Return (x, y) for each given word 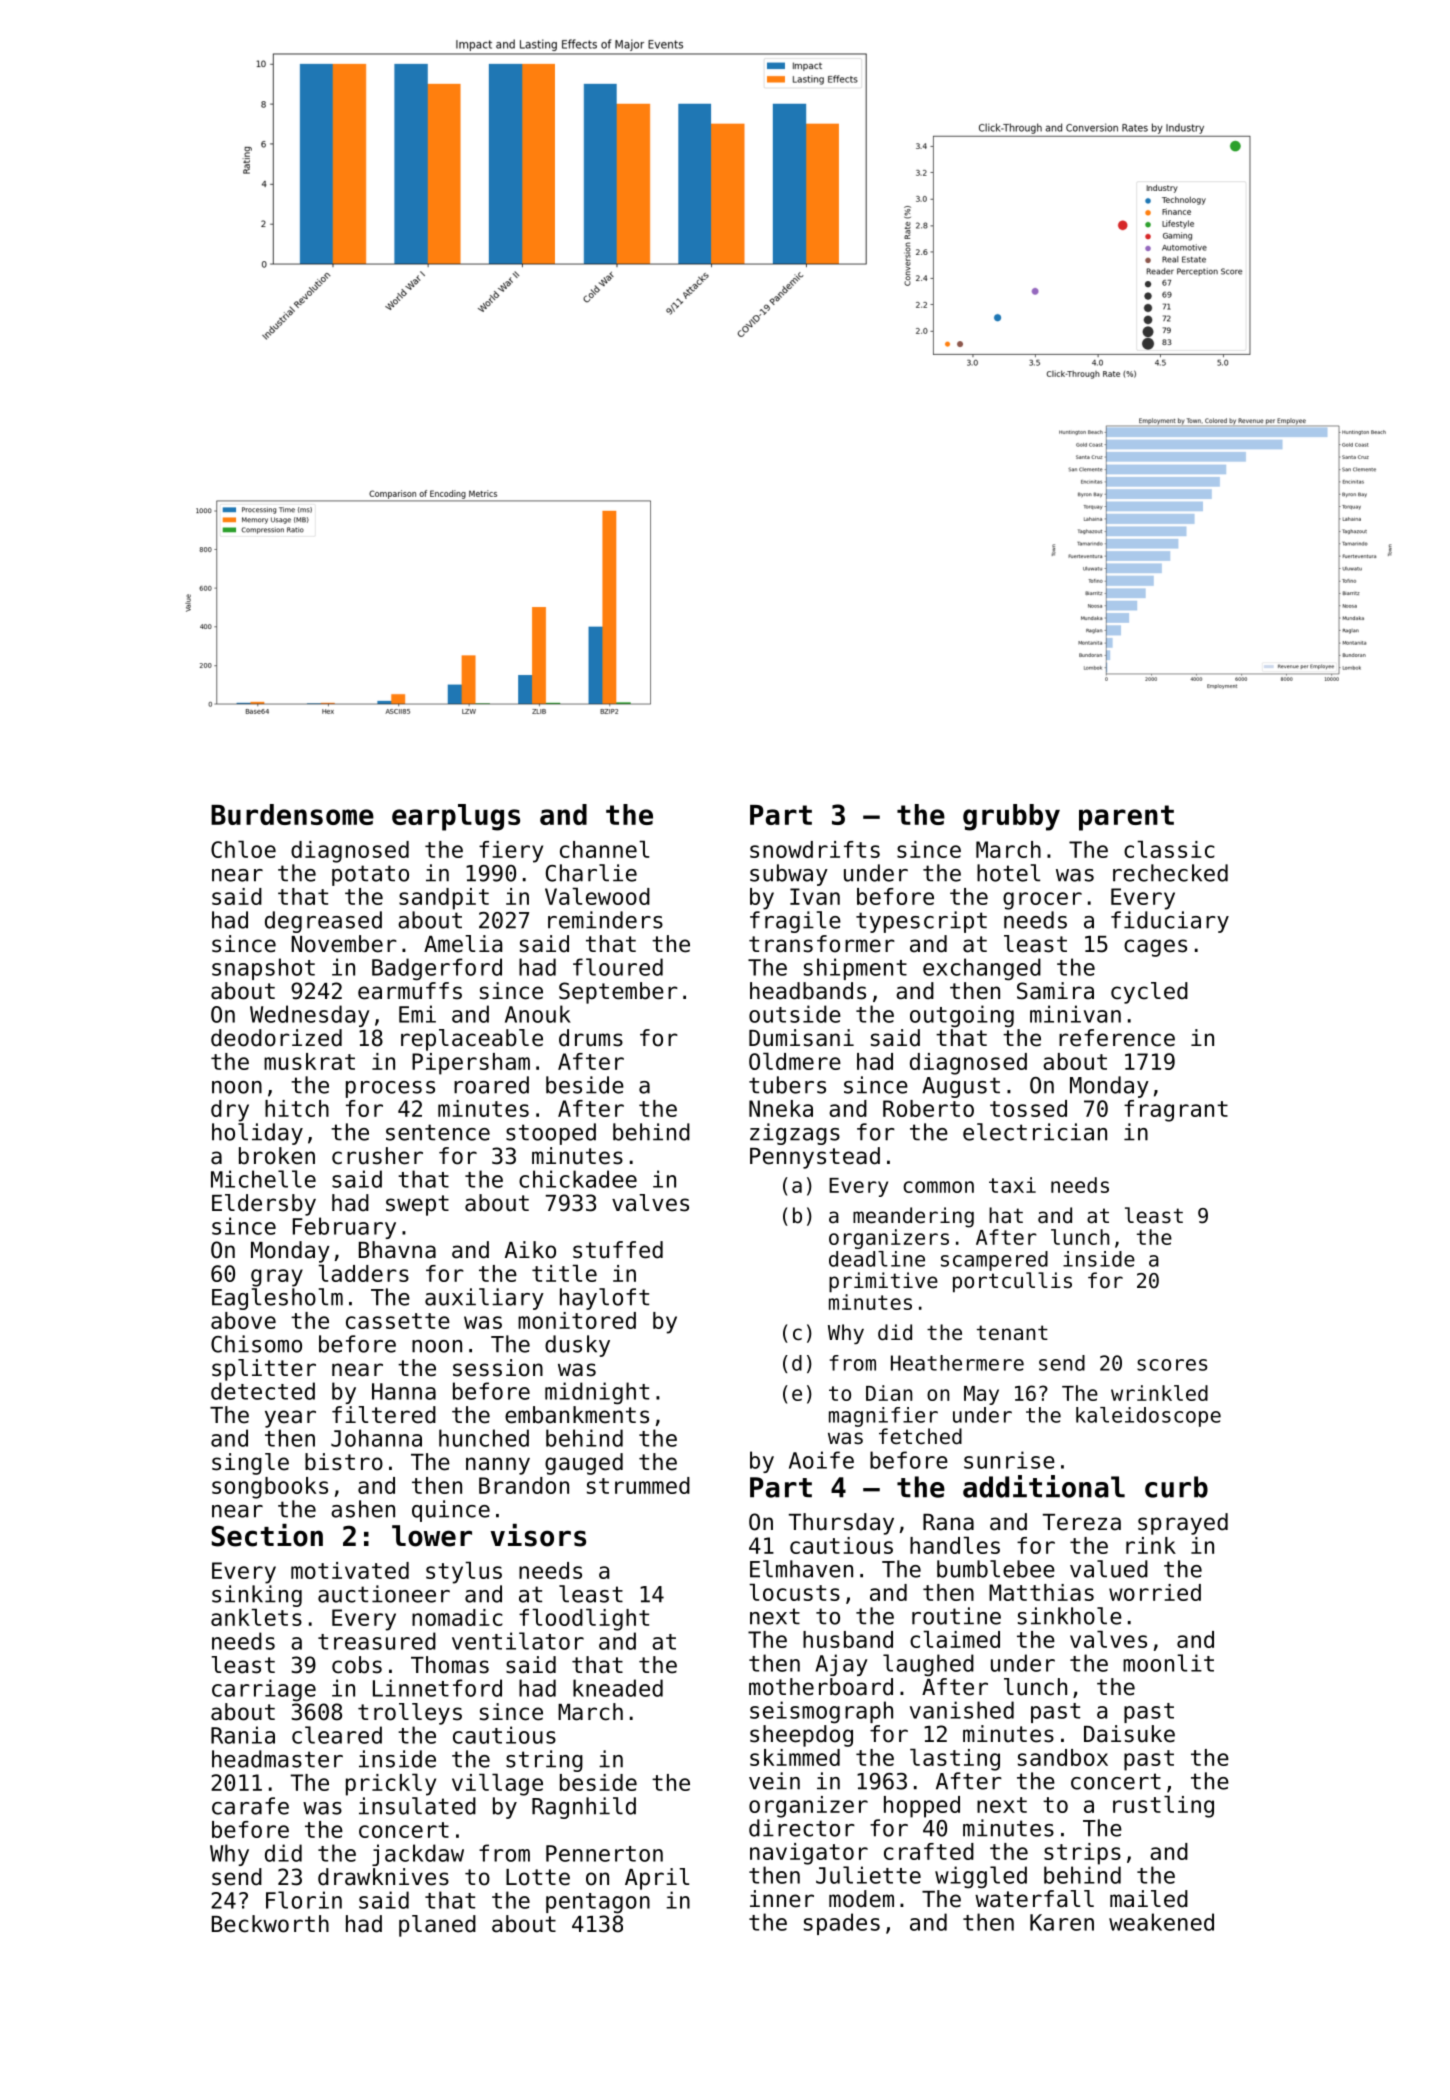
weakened (1161, 1922)
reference (1117, 1038)
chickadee (578, 1179)
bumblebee (996, 1569)
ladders (363, 1273)
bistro (344, 1462)
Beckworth (270, 1924)
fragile (795, 922)
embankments (577, 1415)
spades (842, 1924)
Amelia (463, 944)
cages (1155, 948)
